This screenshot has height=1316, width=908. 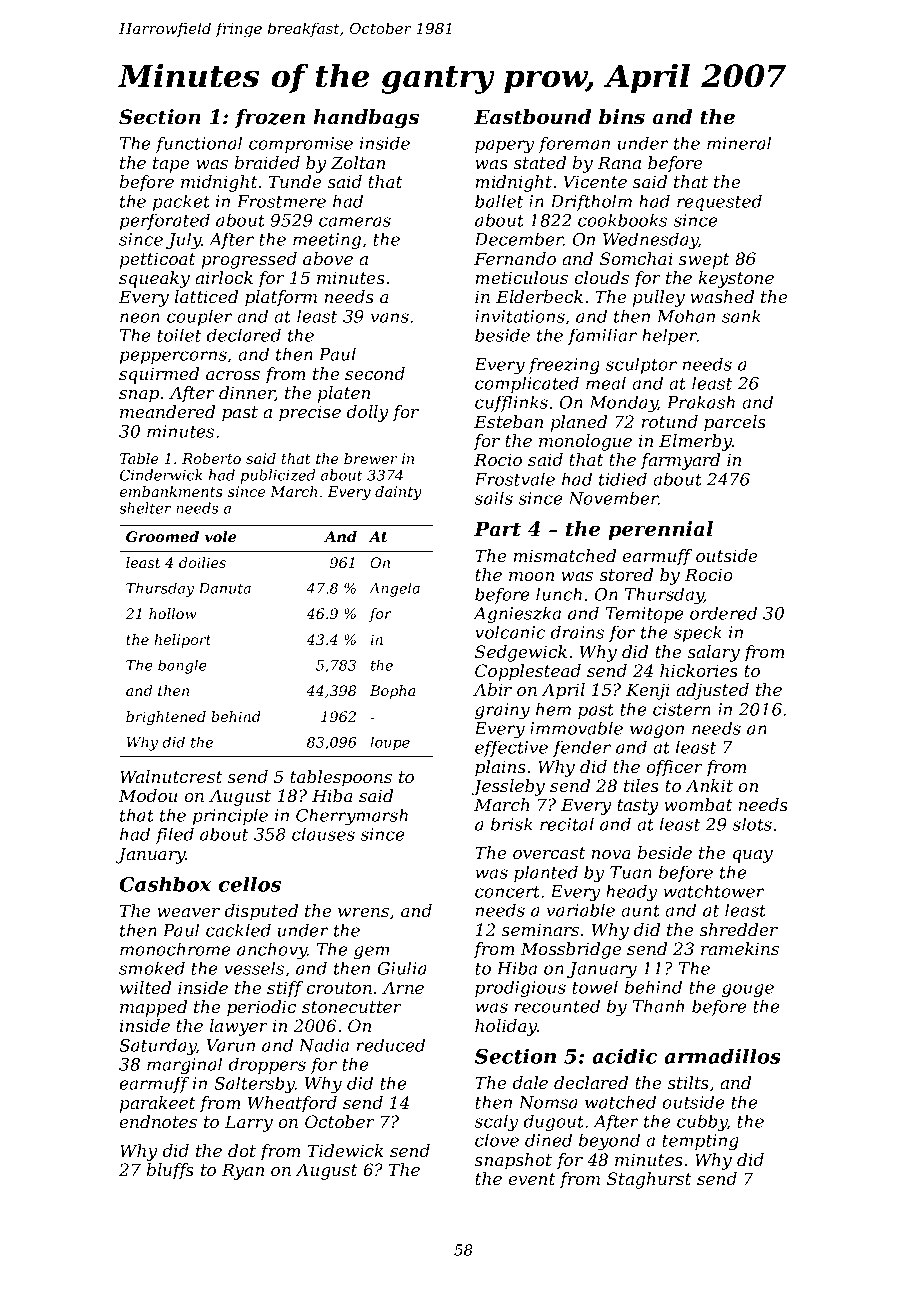 What do you see at coordinates (371, 952) in the screenshot?
I see `gem` at bounding box center [371, 952].
